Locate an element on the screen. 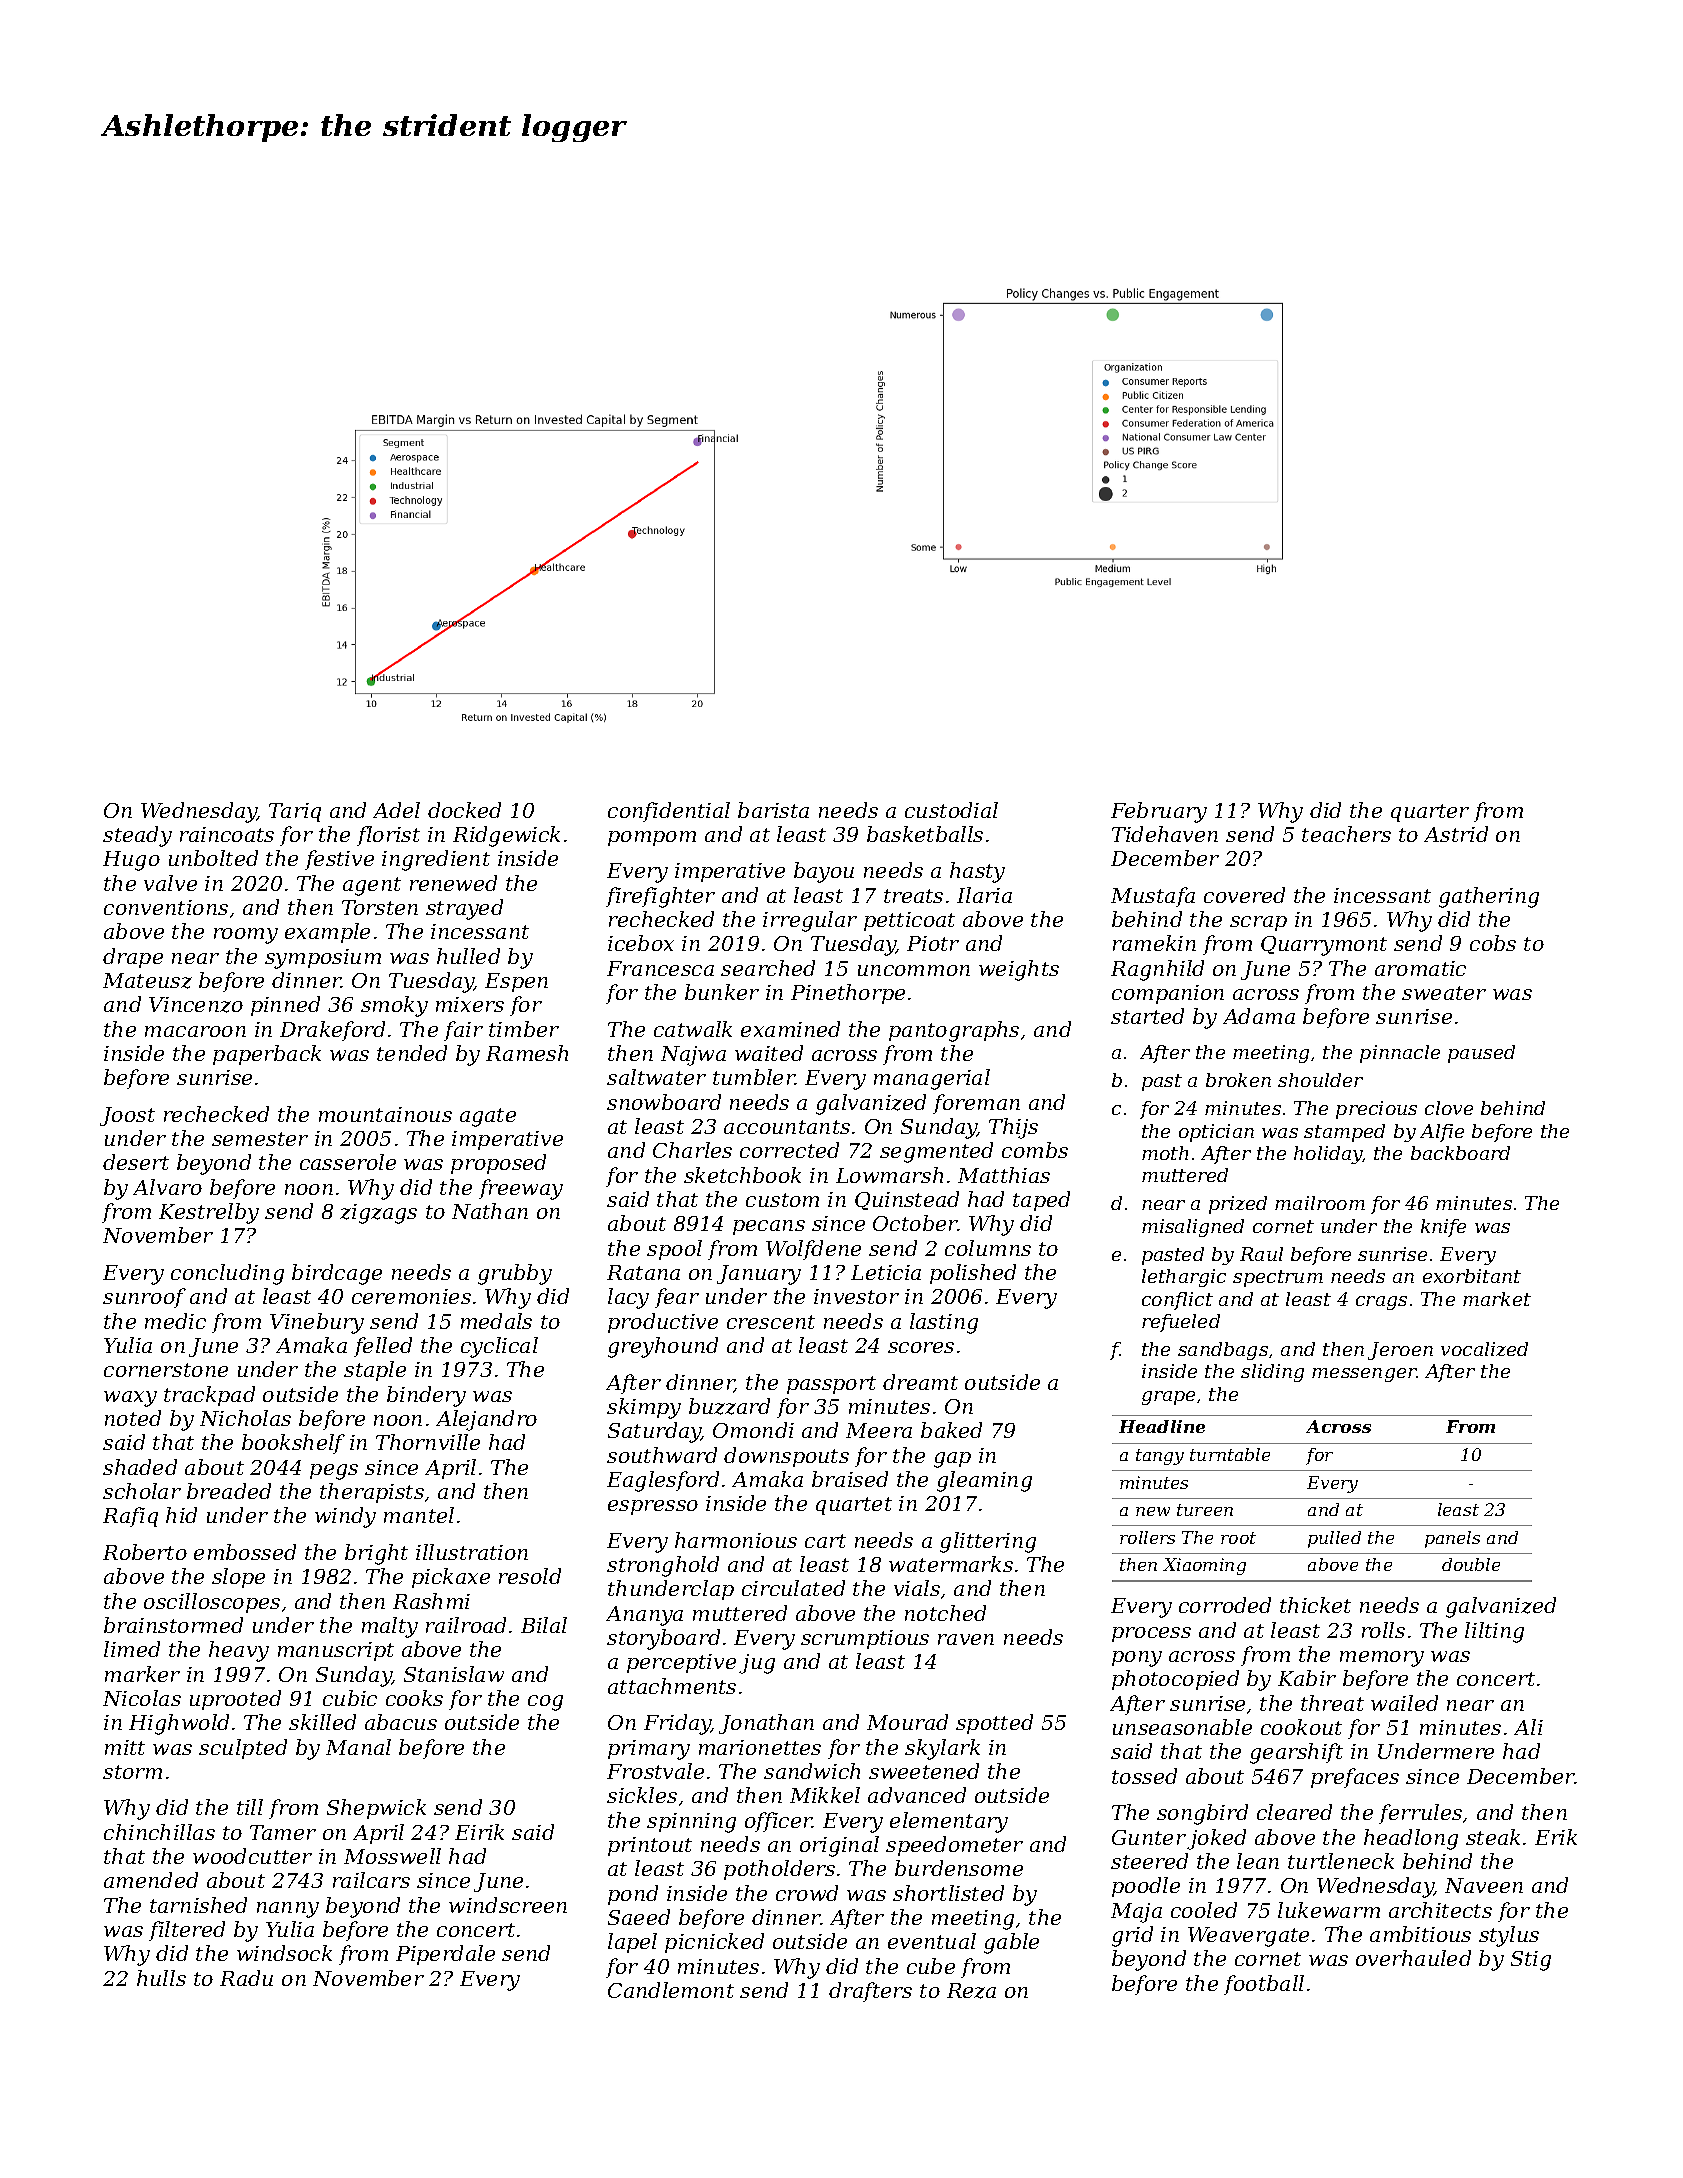 The image size is (1683, 2178). quarter is located at coordinates (1430, 813).
